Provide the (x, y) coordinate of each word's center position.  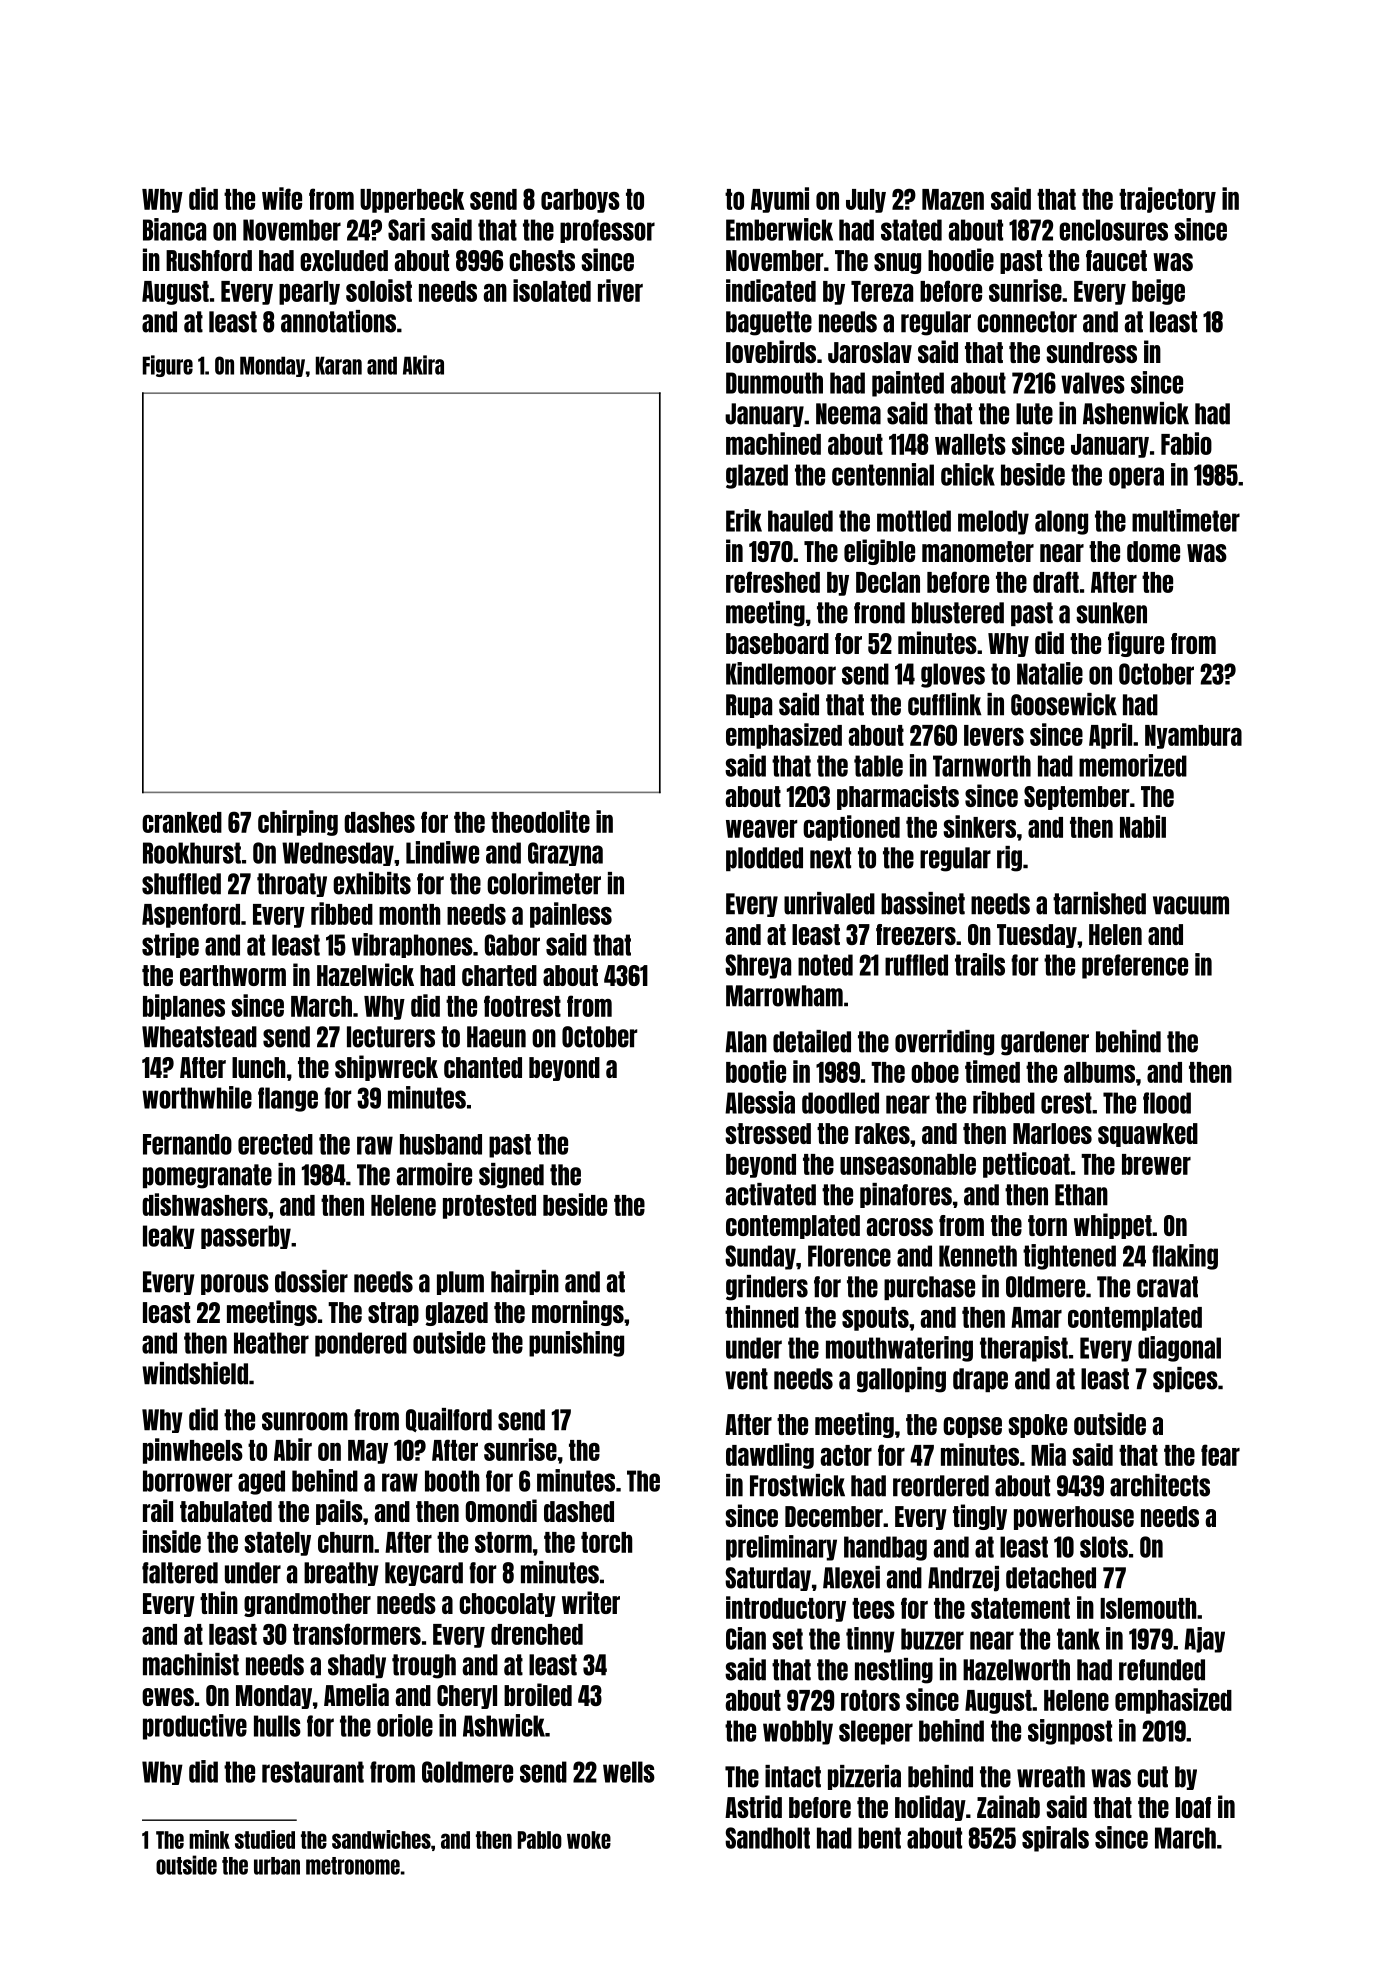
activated (771, 1194)
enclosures (1113, 230)
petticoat (1026, 1165)
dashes (379, 822)
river (620, 290)
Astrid (753, 1806)
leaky (169, 1237)
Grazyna (565, 854)
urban (277, 1866)
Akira (423, 365)
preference (1135, 966)
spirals (1055, 1839)
